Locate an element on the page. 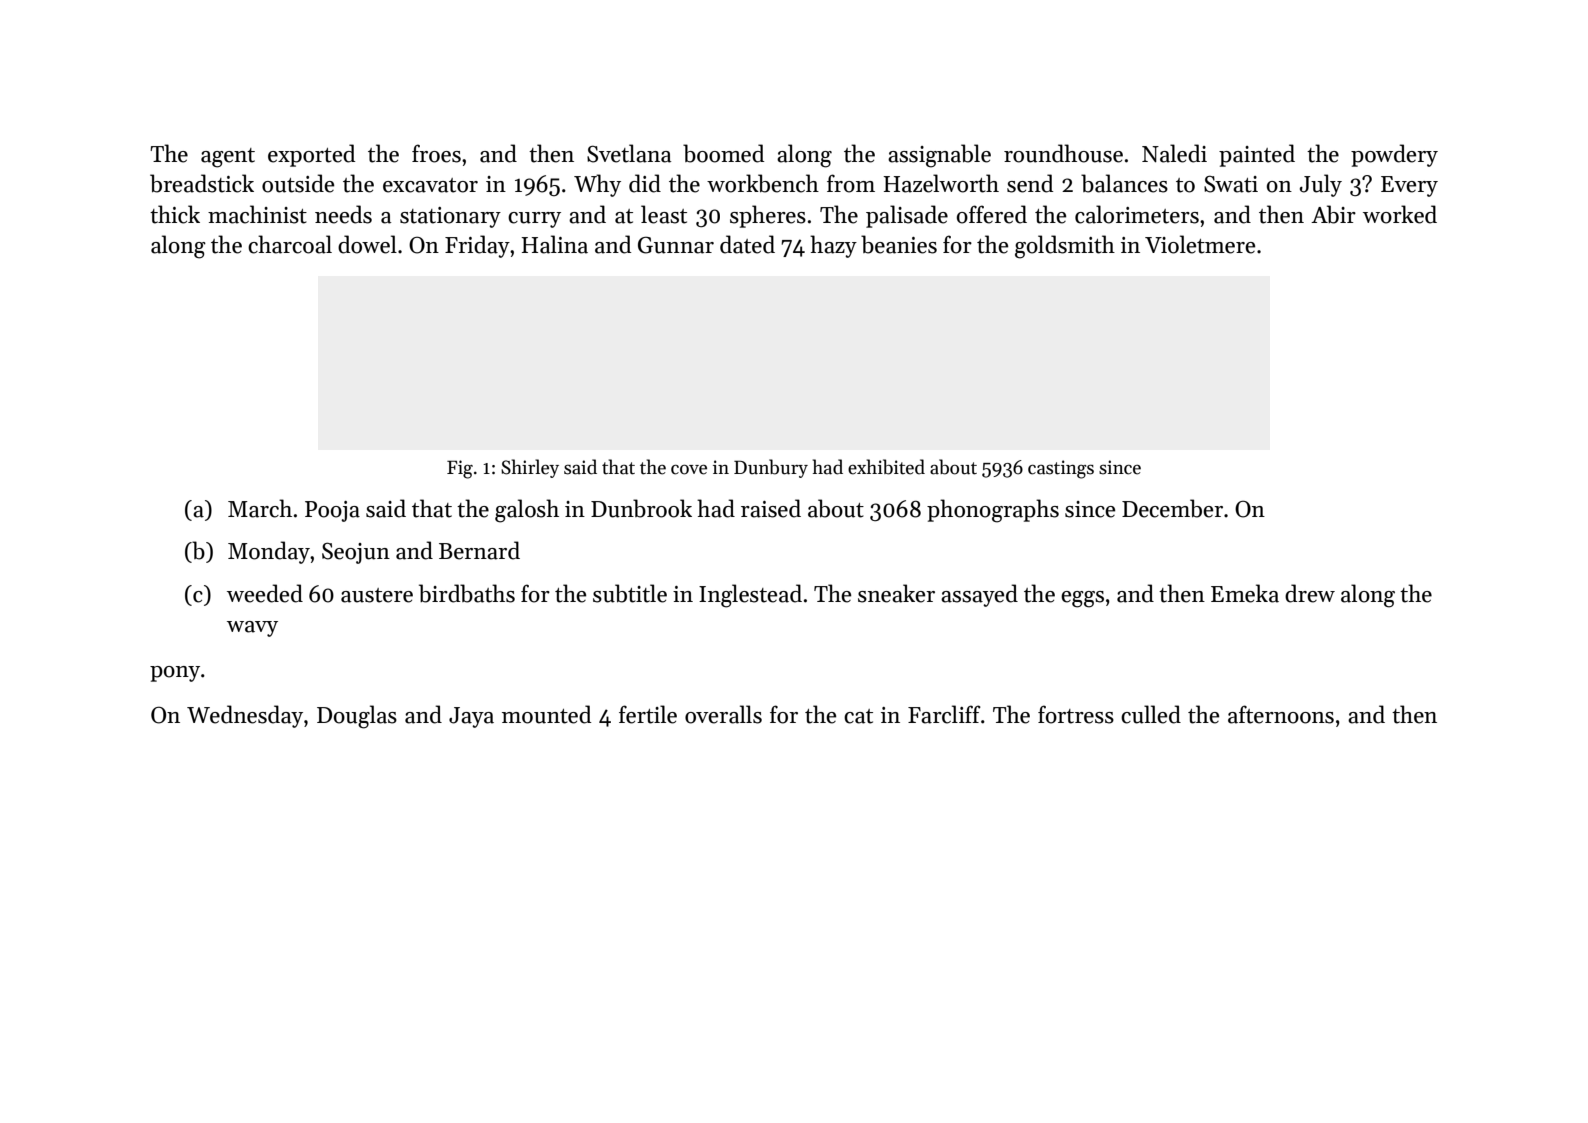  Svetlana is located at coordinates (629, 153).
